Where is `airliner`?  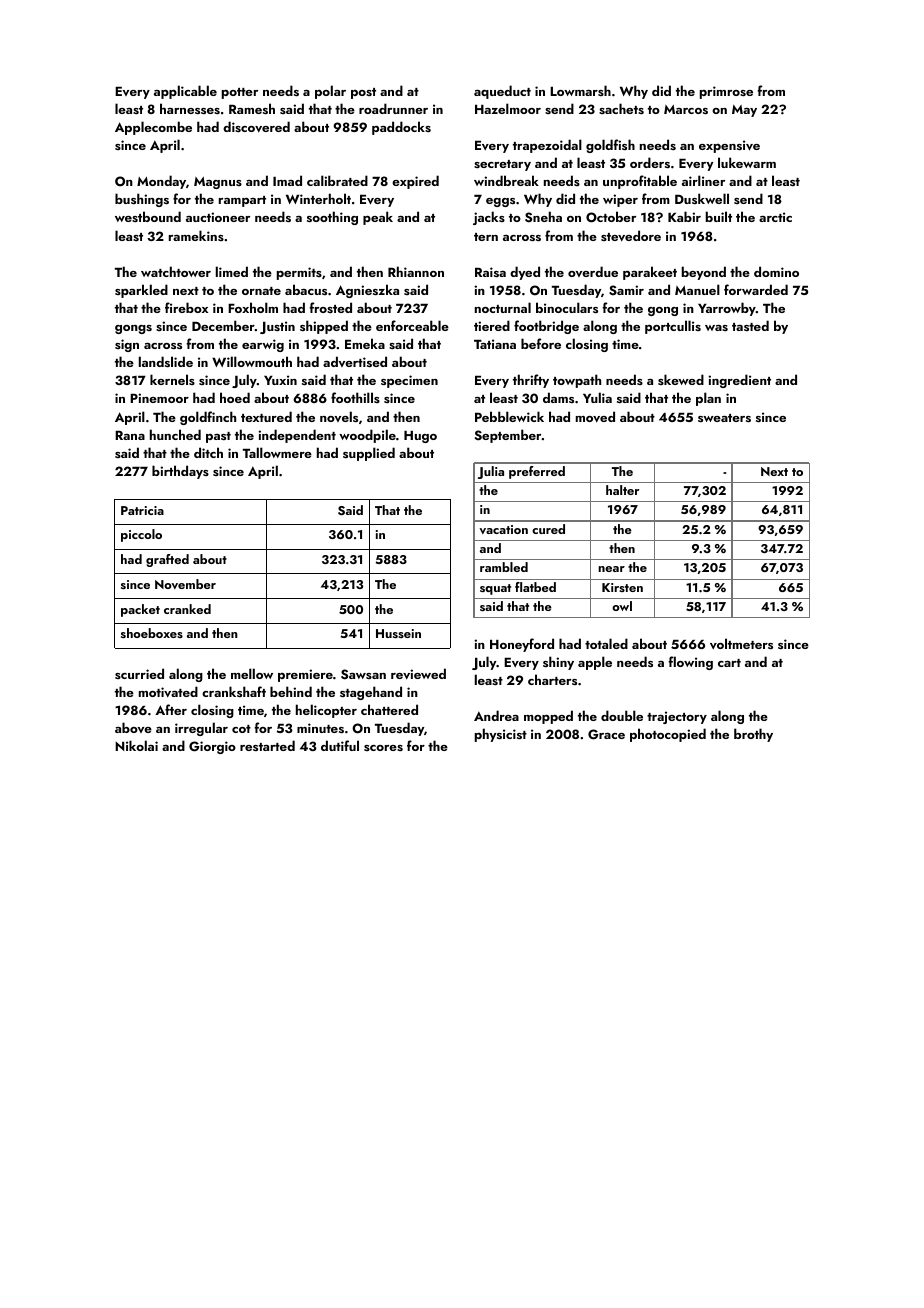
airliner is located at coordinates (703, 180).
